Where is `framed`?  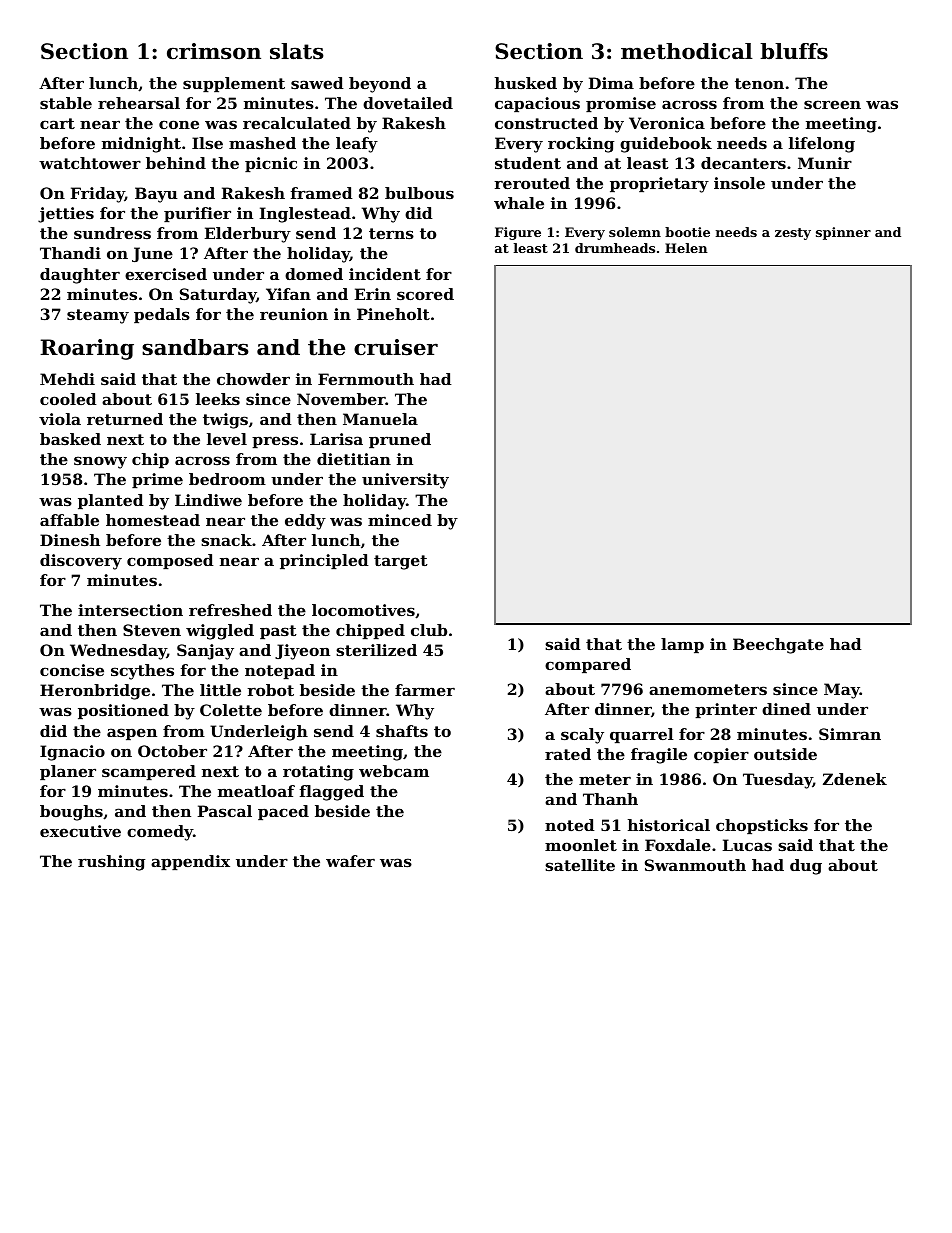
framed is located at coordinates (321, 193).
